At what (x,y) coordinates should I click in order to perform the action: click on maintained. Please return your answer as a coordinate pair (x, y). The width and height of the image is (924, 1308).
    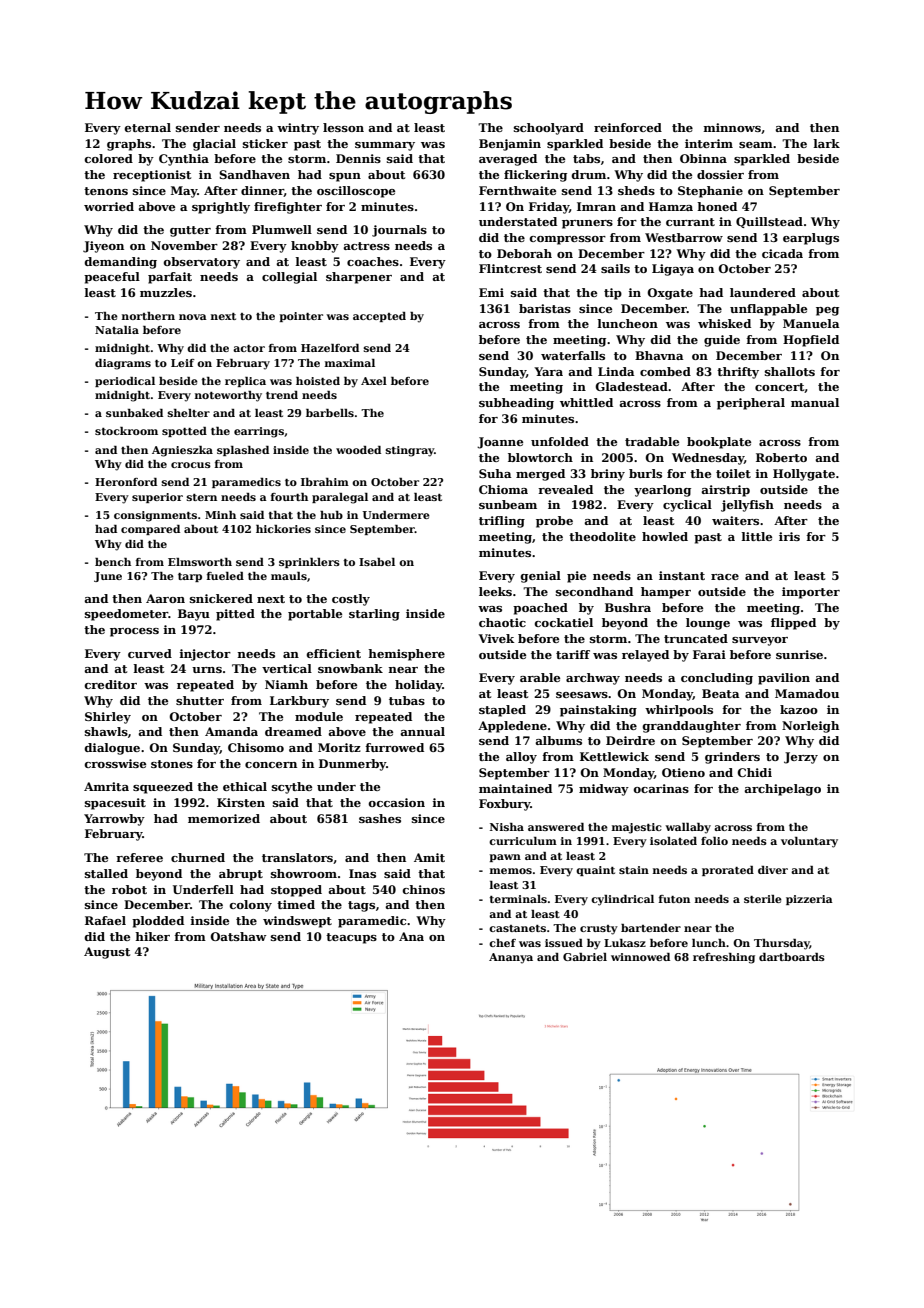
    Looking at the image, I should click on (515, 788).
